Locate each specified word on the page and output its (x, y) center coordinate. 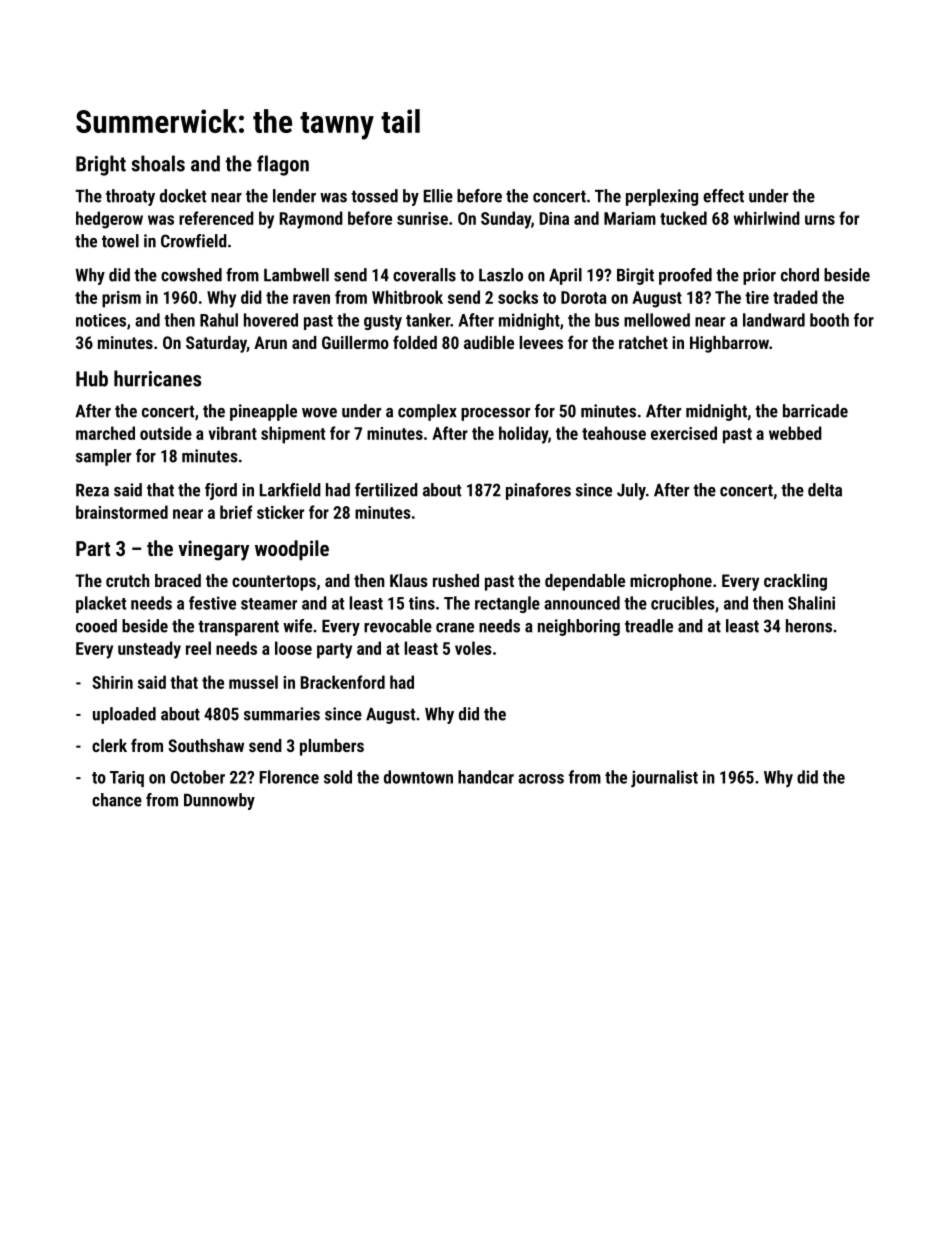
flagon (283, 165)
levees (541, 342)
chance (117, 800)
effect (723, 196)
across (541, 779)
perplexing (662, 197)
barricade (815, 411)
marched (105, 433)
